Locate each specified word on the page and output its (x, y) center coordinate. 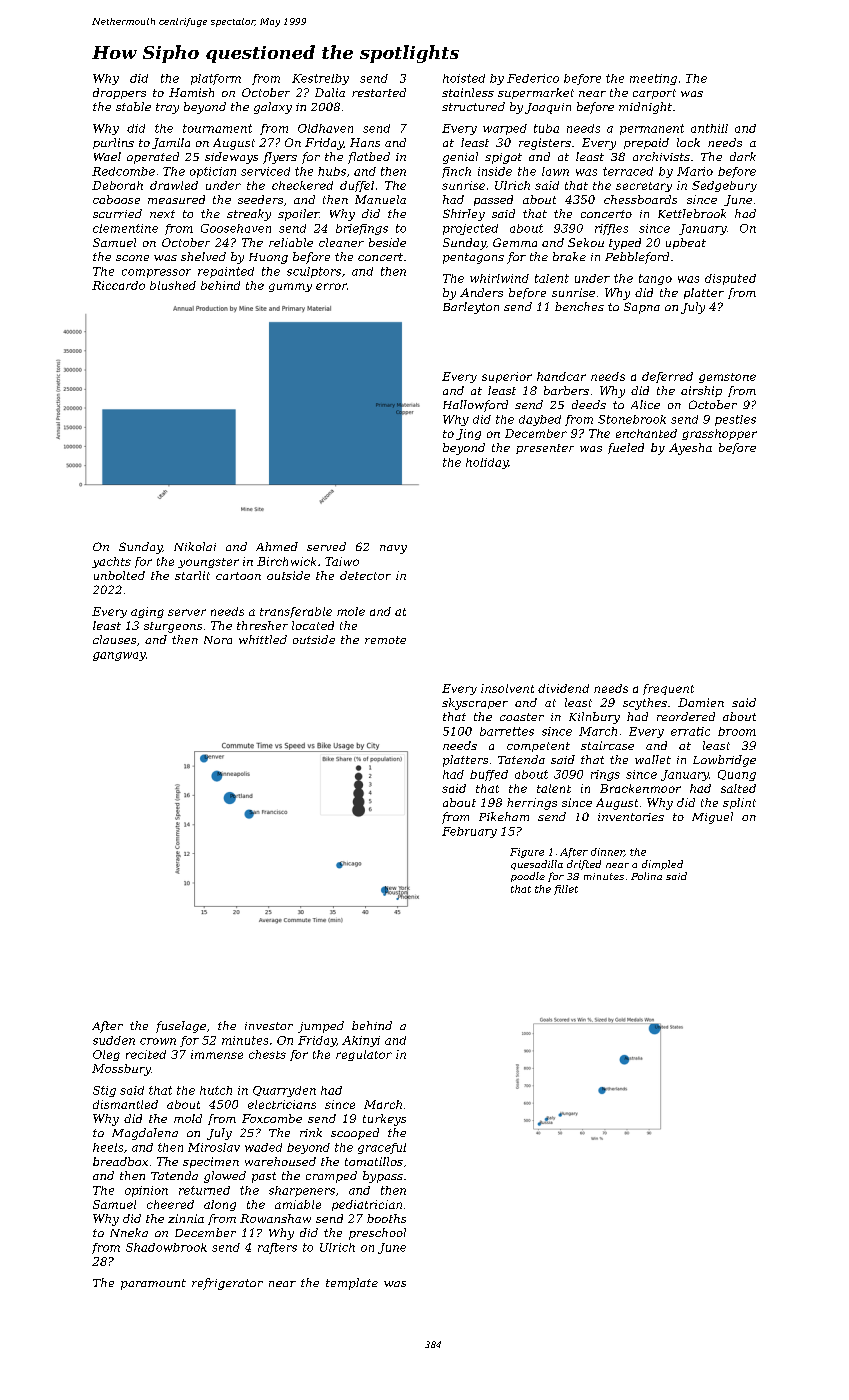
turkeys (384, 1120)
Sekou (586, 242)
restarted (379, 92)
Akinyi (361, 1041)
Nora (218, 640)
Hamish (191, 92)
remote (385, 640)
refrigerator (227, 1284)
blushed (173, 285)
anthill (709, 128)
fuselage (181, 1027)
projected (470, 229)
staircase (607, 745)
